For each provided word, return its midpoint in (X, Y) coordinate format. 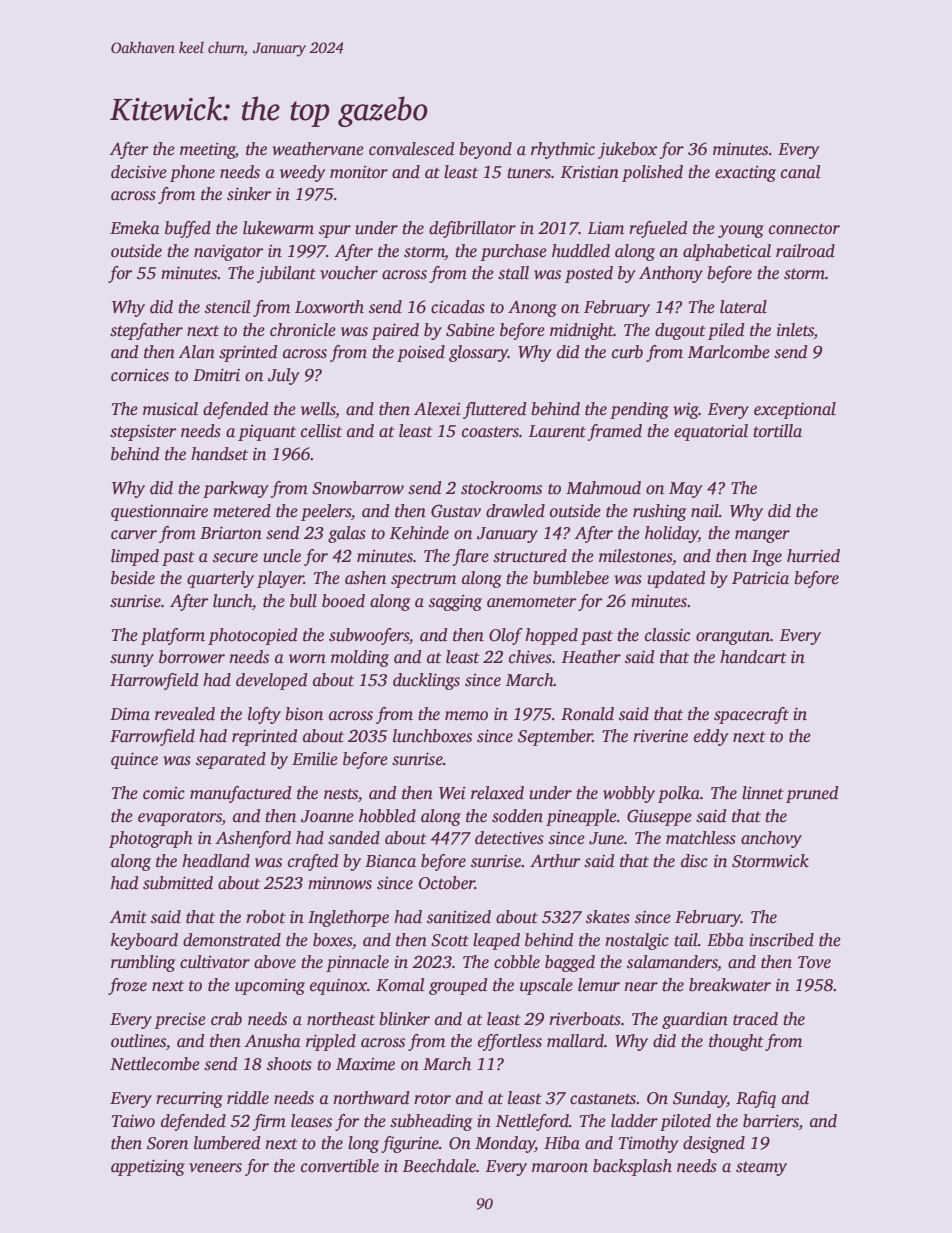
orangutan (733, 638)
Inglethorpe (348, 918)
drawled (515, 511)
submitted (178, 883)
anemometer (531, 602)
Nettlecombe (155, 1064)
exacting (745, 174)
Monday (505, 1144)
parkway (235, 489)
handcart (753, 657)
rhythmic (563, 150)
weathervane (318, 149)
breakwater (730, 985)
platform (173, 636)
